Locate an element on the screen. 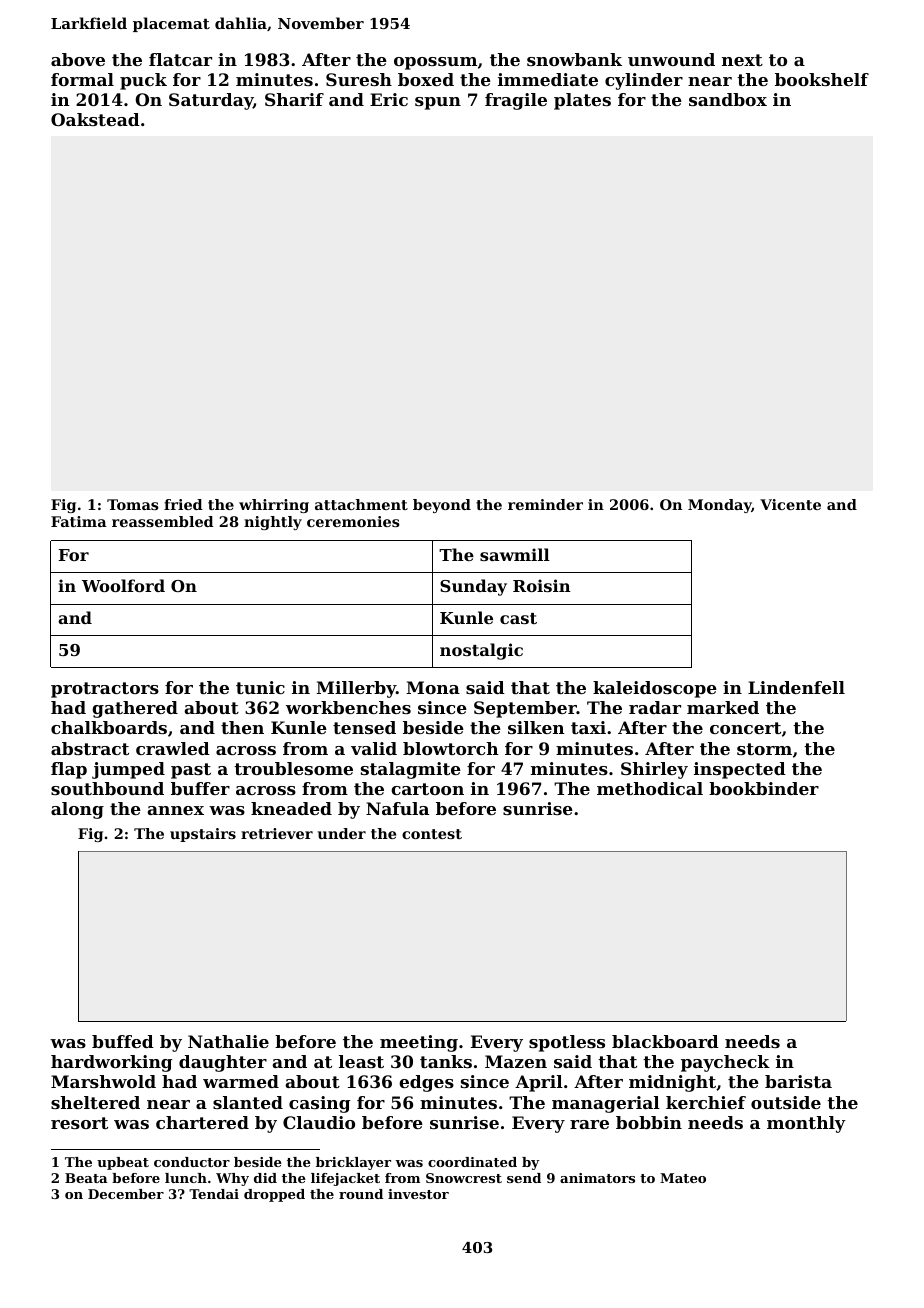 The width and height of the screenshot is (924, 1308). meeting is located at coordinates (419, 1043).
